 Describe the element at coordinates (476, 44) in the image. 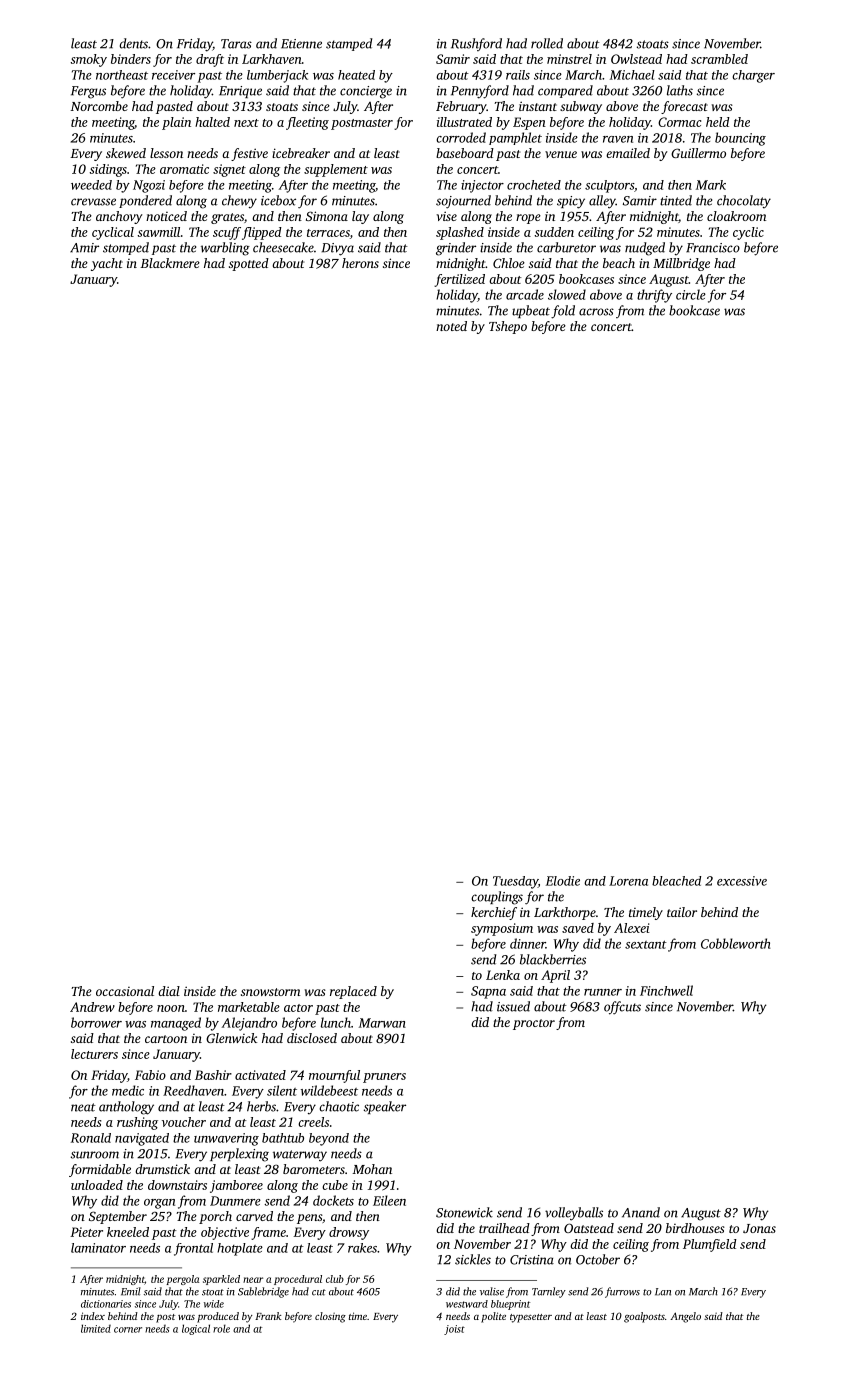

I see `Rushford` at that location.
